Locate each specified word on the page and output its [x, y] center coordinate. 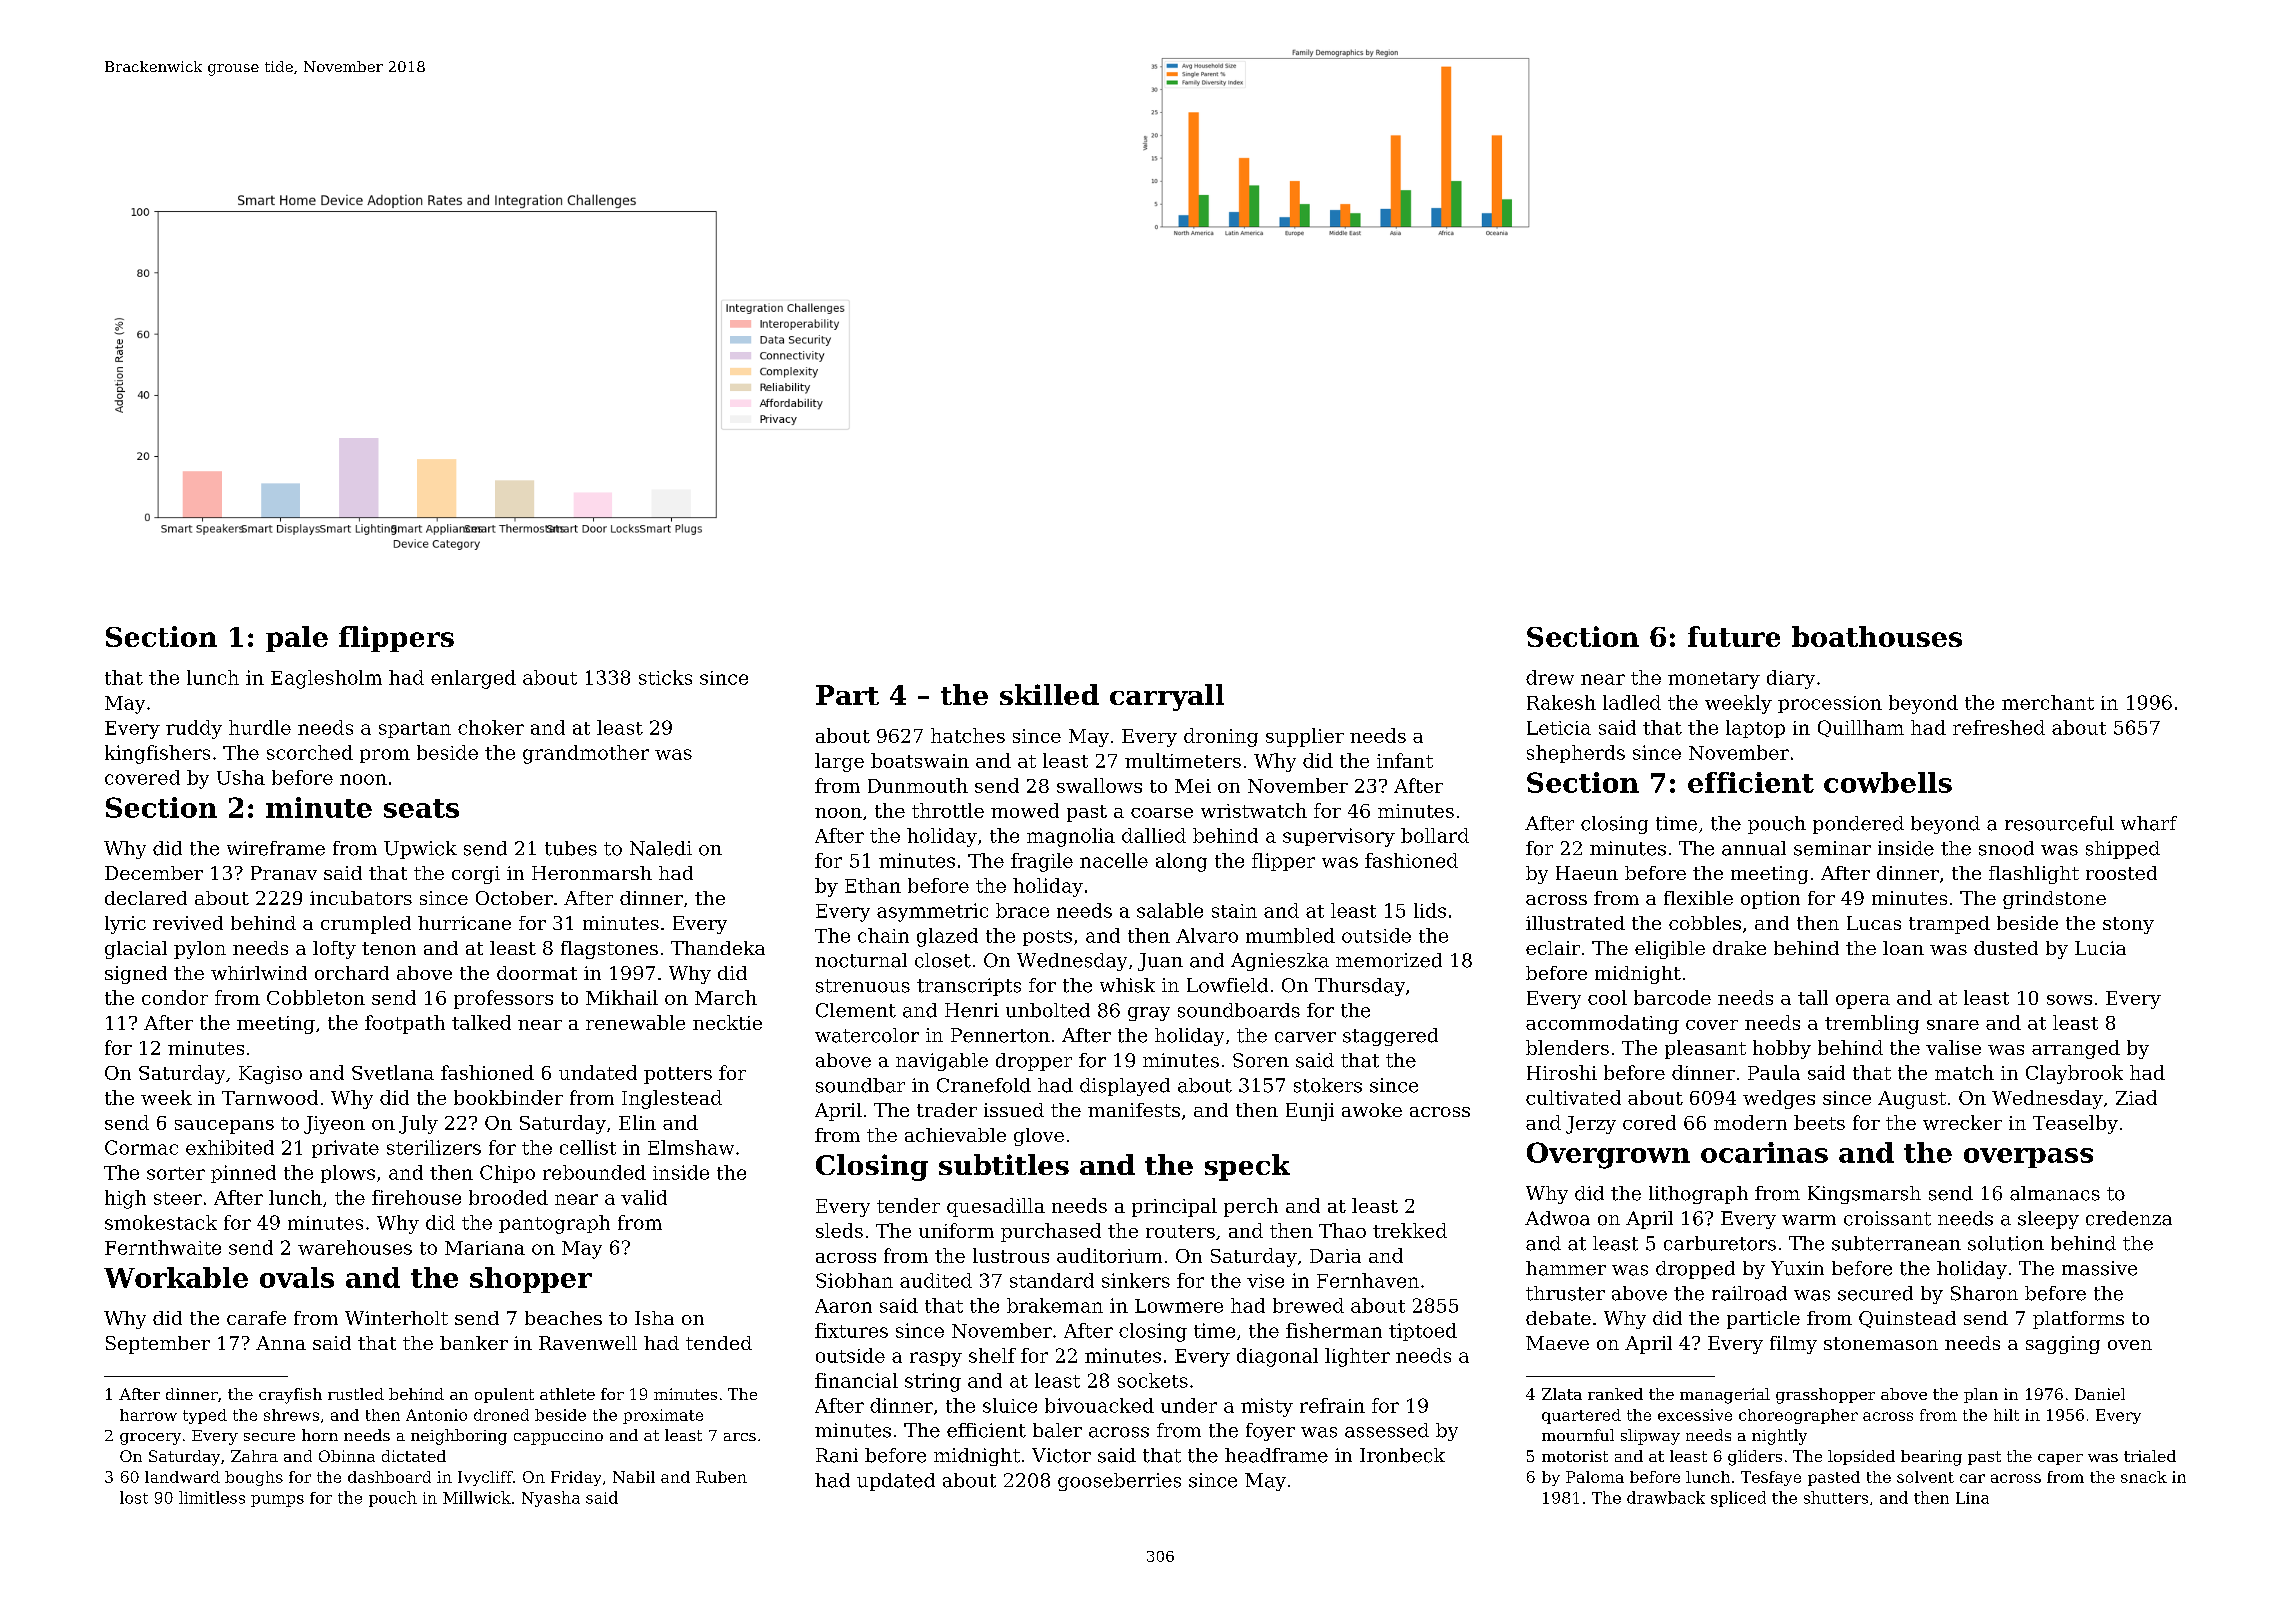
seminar [1832, 848]
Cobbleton [316, 997]
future [1734, 636]
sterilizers [434, 1147]
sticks [665, 677]
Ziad [2136, 1097]
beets [1819, 1122]
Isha [654, 1318]
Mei [1193, 786]
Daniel [2100, 1394]
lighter [1357, 1357]
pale [297, 639]
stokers [1328, 1085]
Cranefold [984, 1085]
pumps [277, 1501]
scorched [310, 752]
